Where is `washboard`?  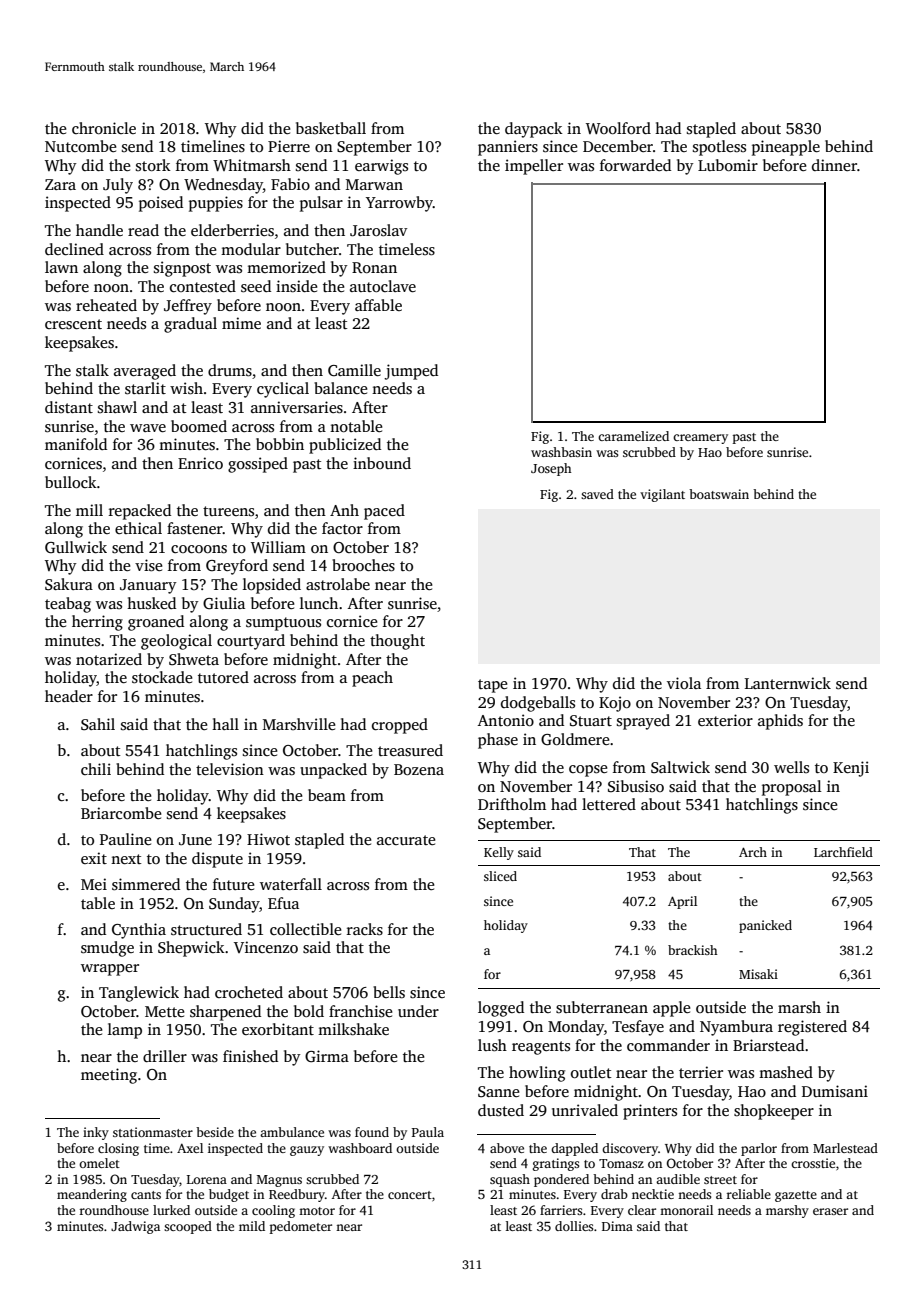 washboard is located at coordinates (360, 1148).
